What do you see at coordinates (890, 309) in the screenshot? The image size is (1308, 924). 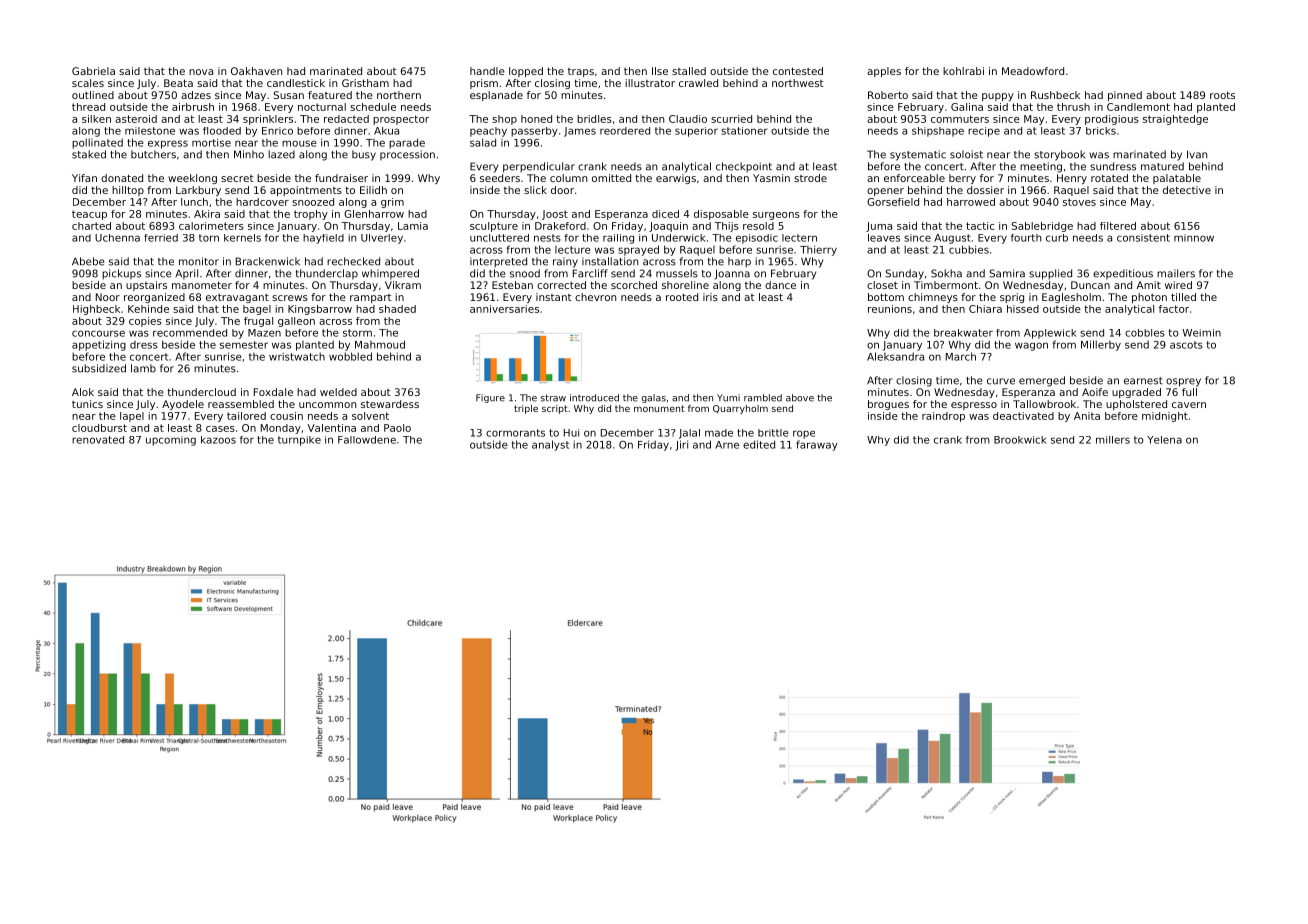 I see `reunions` at bounding box center [890, 309].
